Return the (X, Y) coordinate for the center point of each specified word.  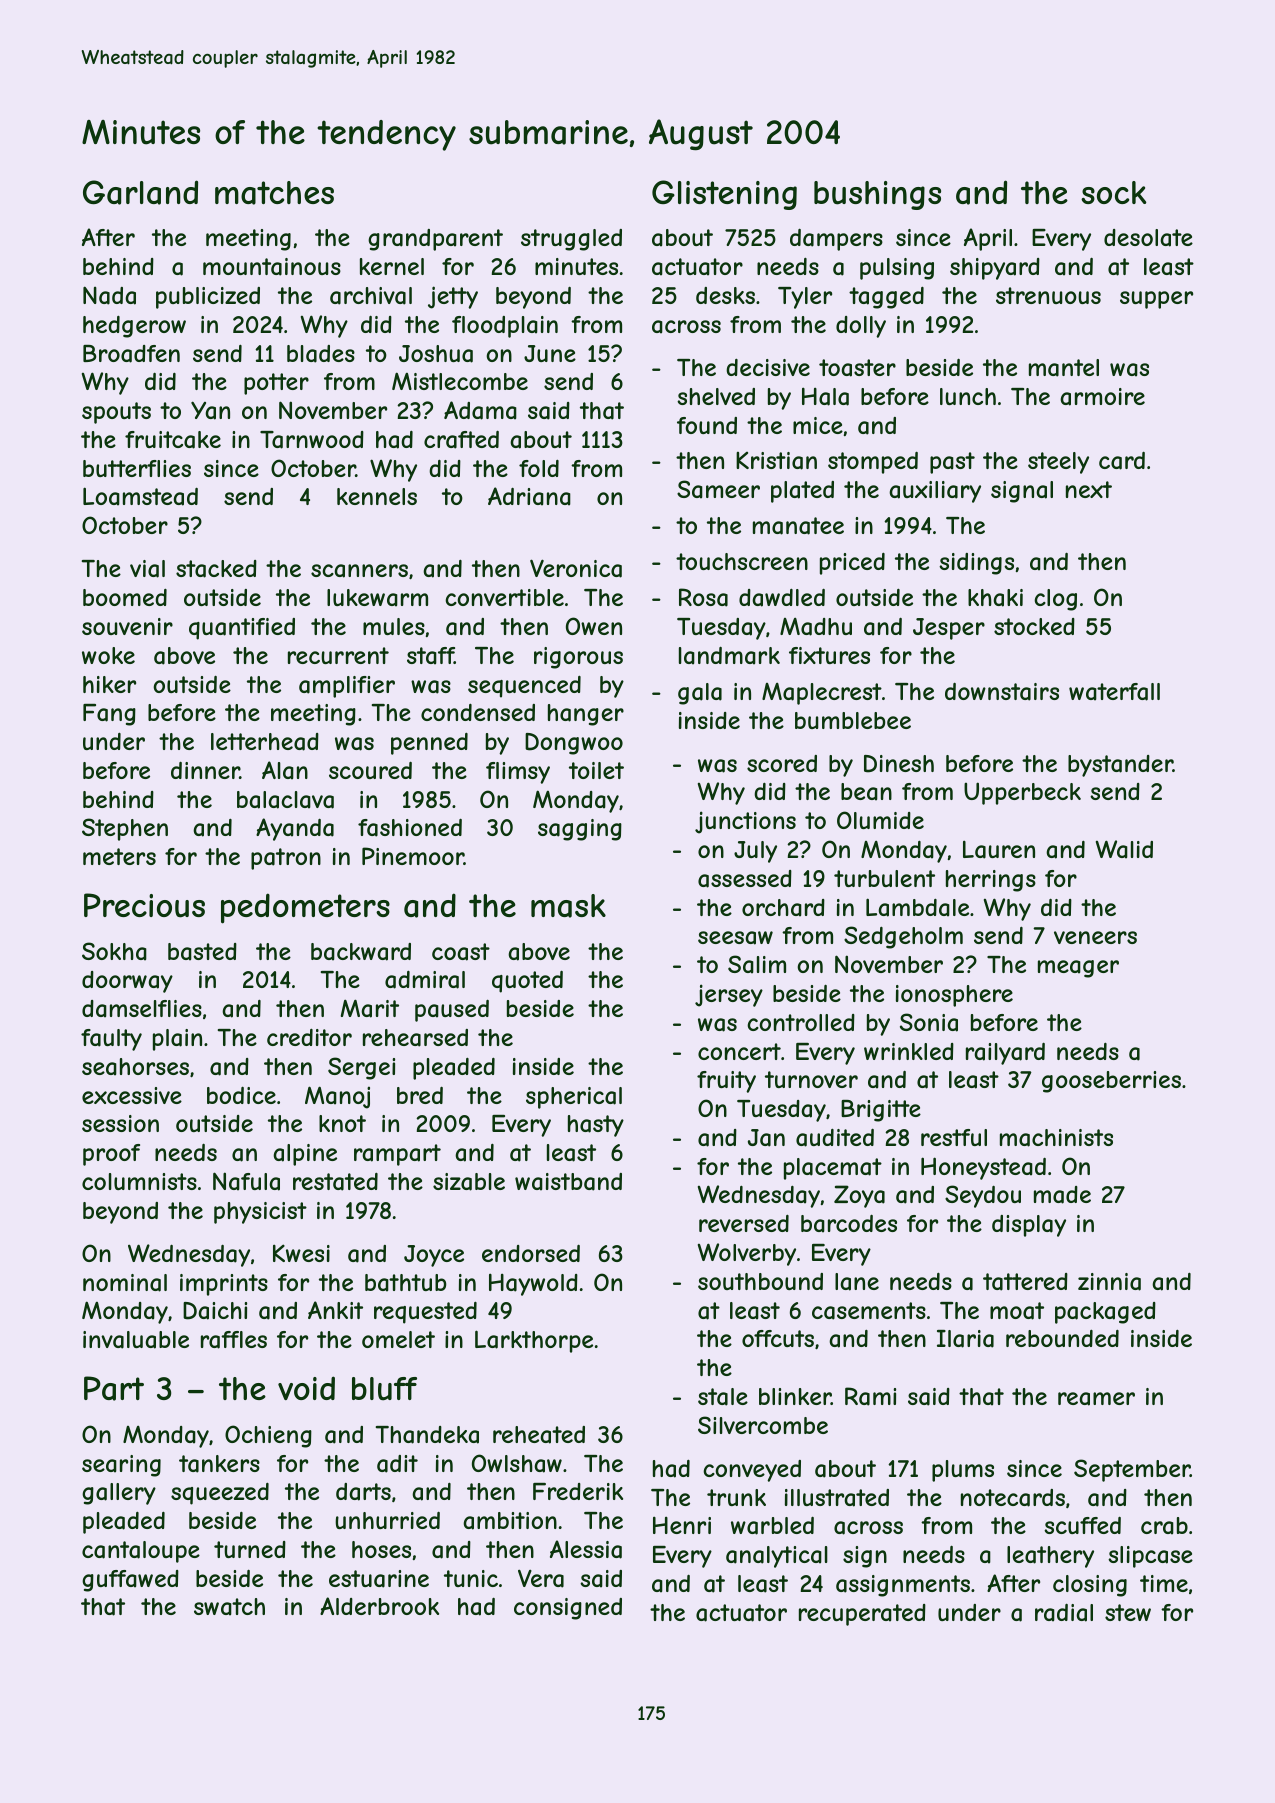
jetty (453, 297)
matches (274, 193)
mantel (1064, 368)
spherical (574, 1098)
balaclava (285, 800)
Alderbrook (379, 1606)
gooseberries (1111, 1082)
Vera (541, 1579)
